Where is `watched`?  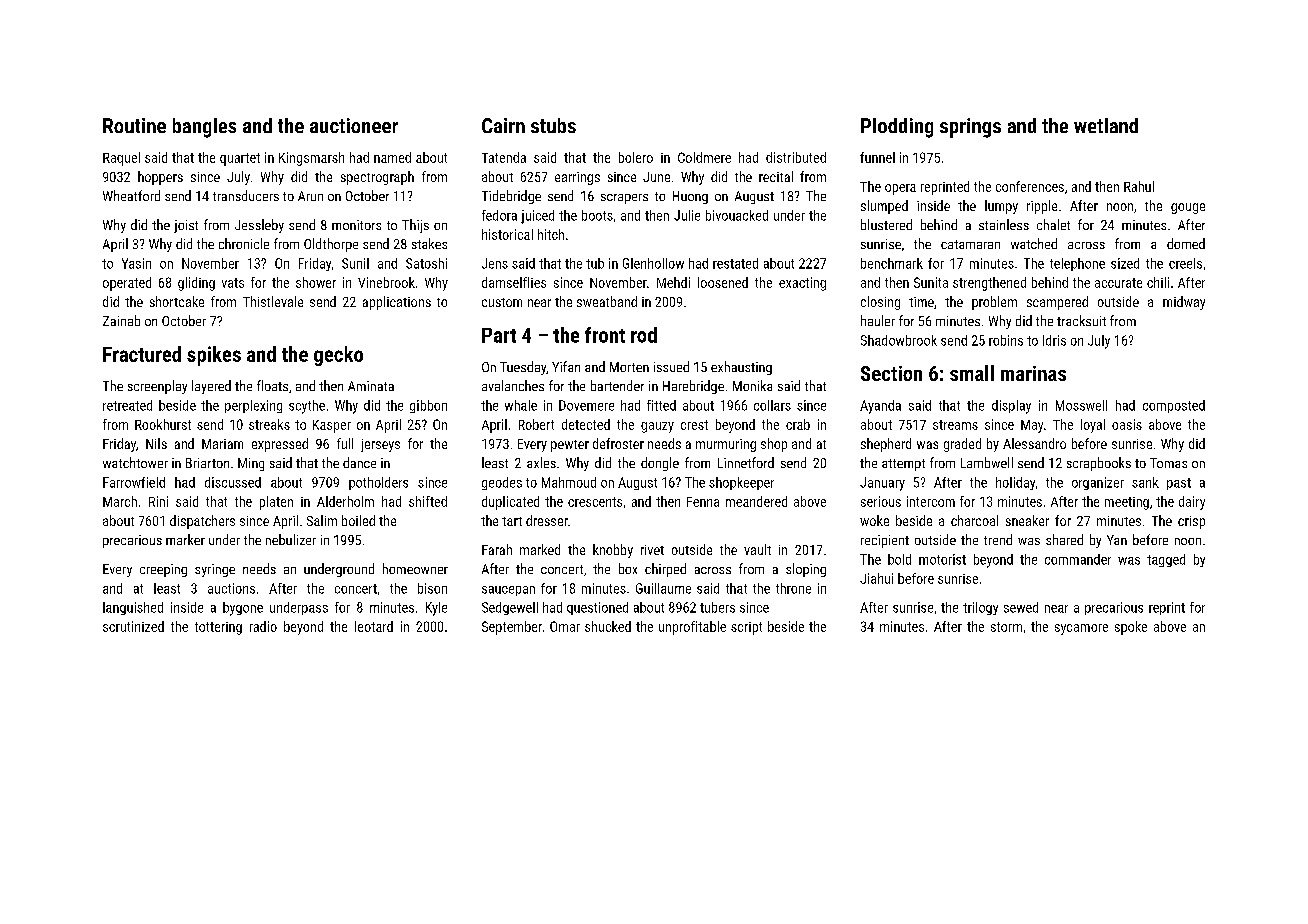 watched is located at coordinates (1034, 243).
